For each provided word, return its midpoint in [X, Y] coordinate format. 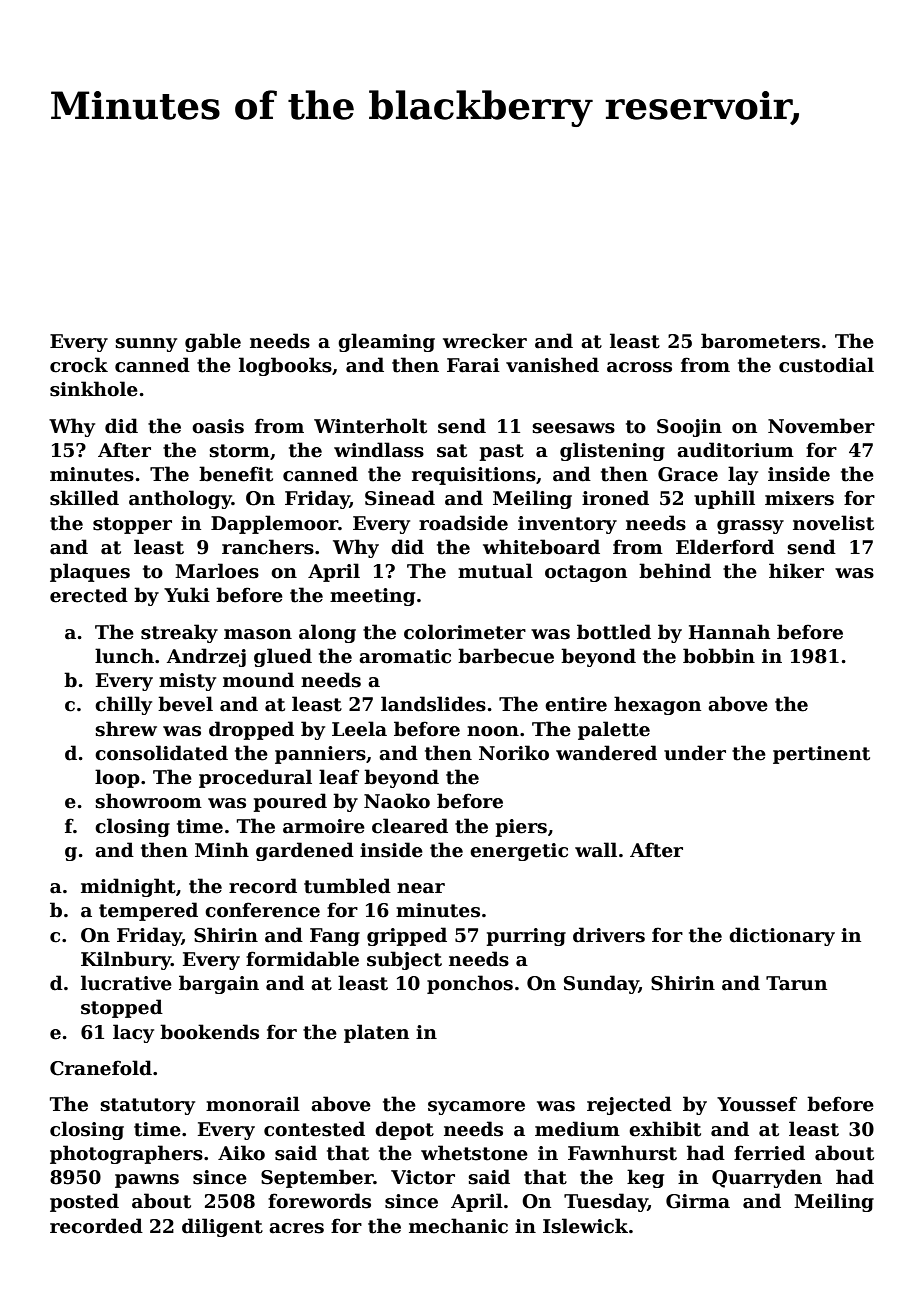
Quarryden [767, 1178]
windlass [379, 450]
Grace [688, 474]
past [501, 452]
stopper [132, 525]
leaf [339, 777]
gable [213, 342]
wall [596, 850]
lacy [133, 1033]
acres [296, 1228]
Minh [222, 849]
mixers [799, 498]
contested [314, 1129]
